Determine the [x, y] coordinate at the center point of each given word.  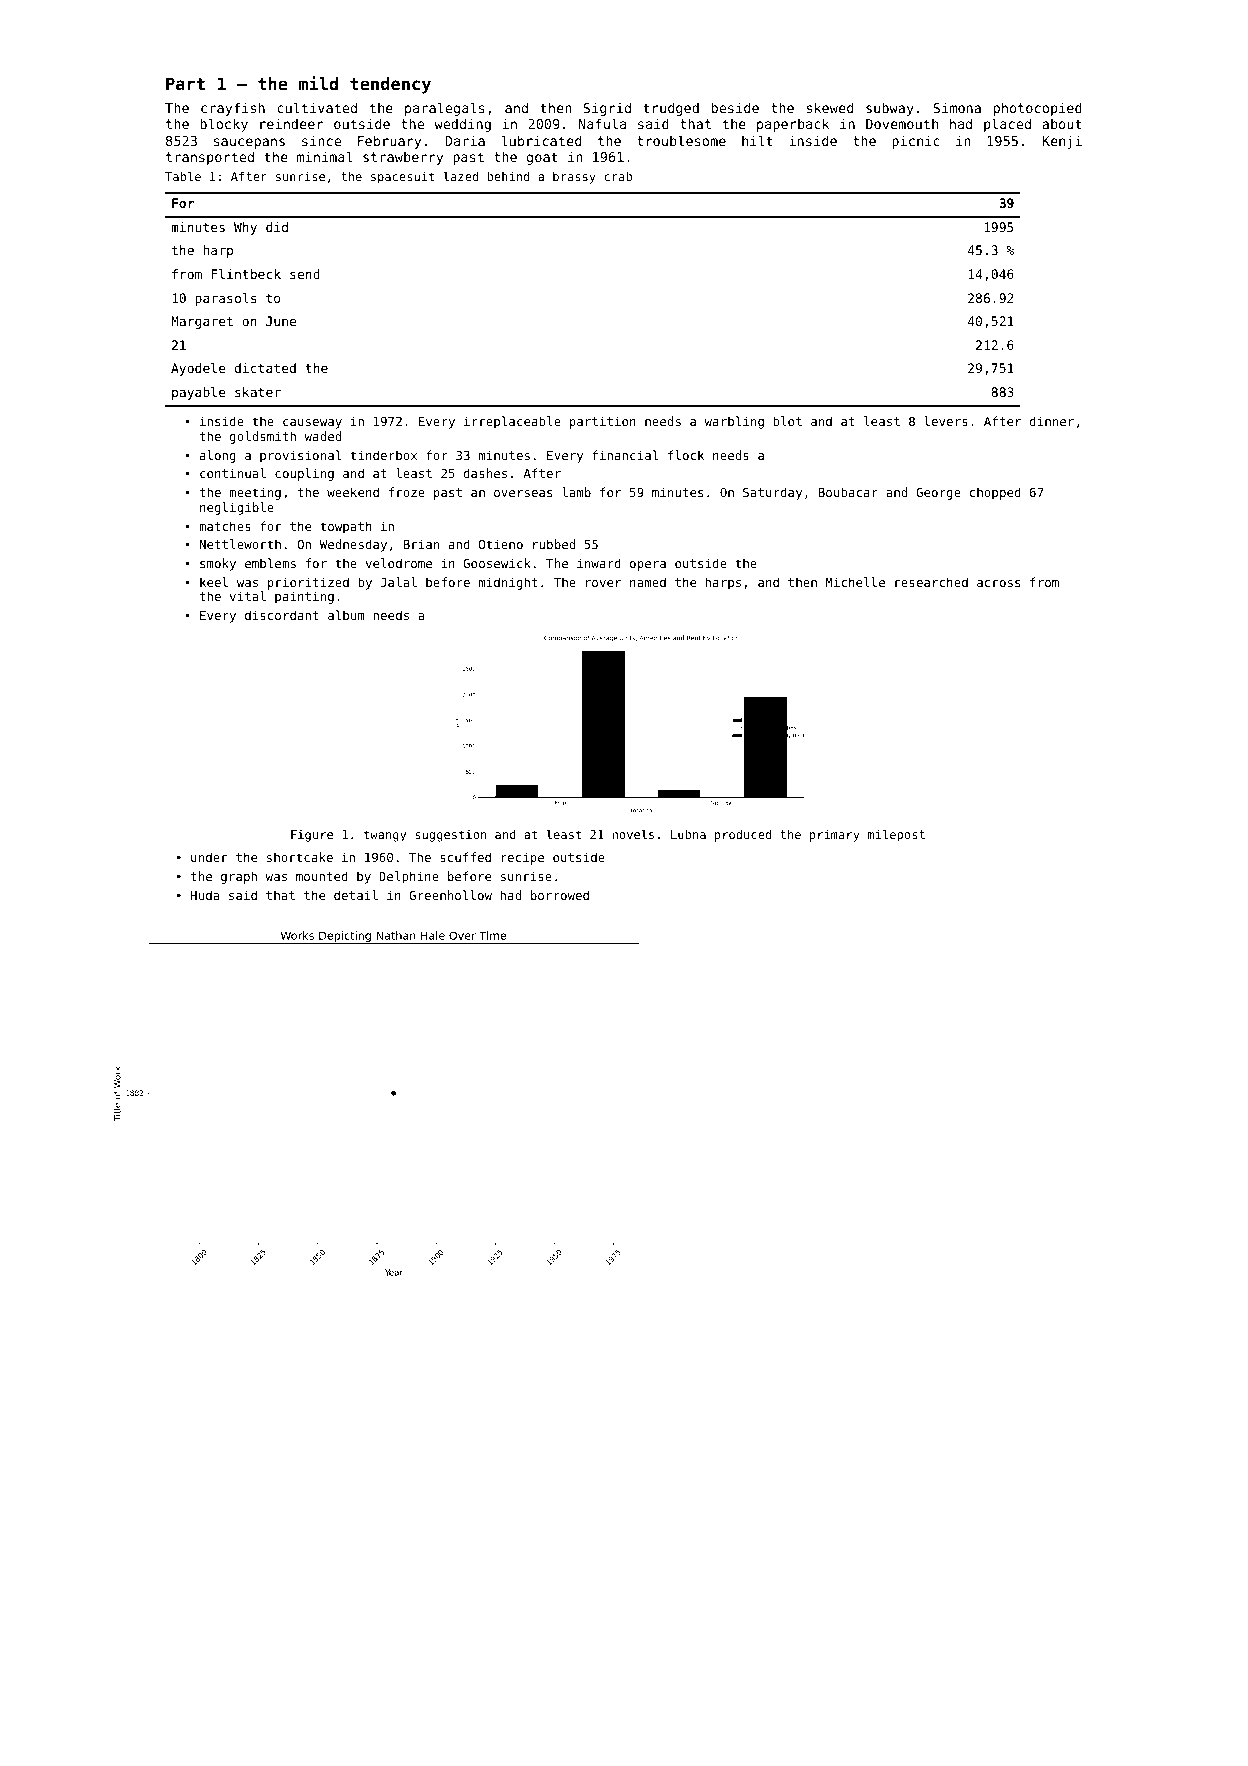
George [938, 493]
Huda [205, 895]
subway [890, 109]
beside [735, 107]
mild [318, 83]
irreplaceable [512, 422]
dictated [265, 368]
